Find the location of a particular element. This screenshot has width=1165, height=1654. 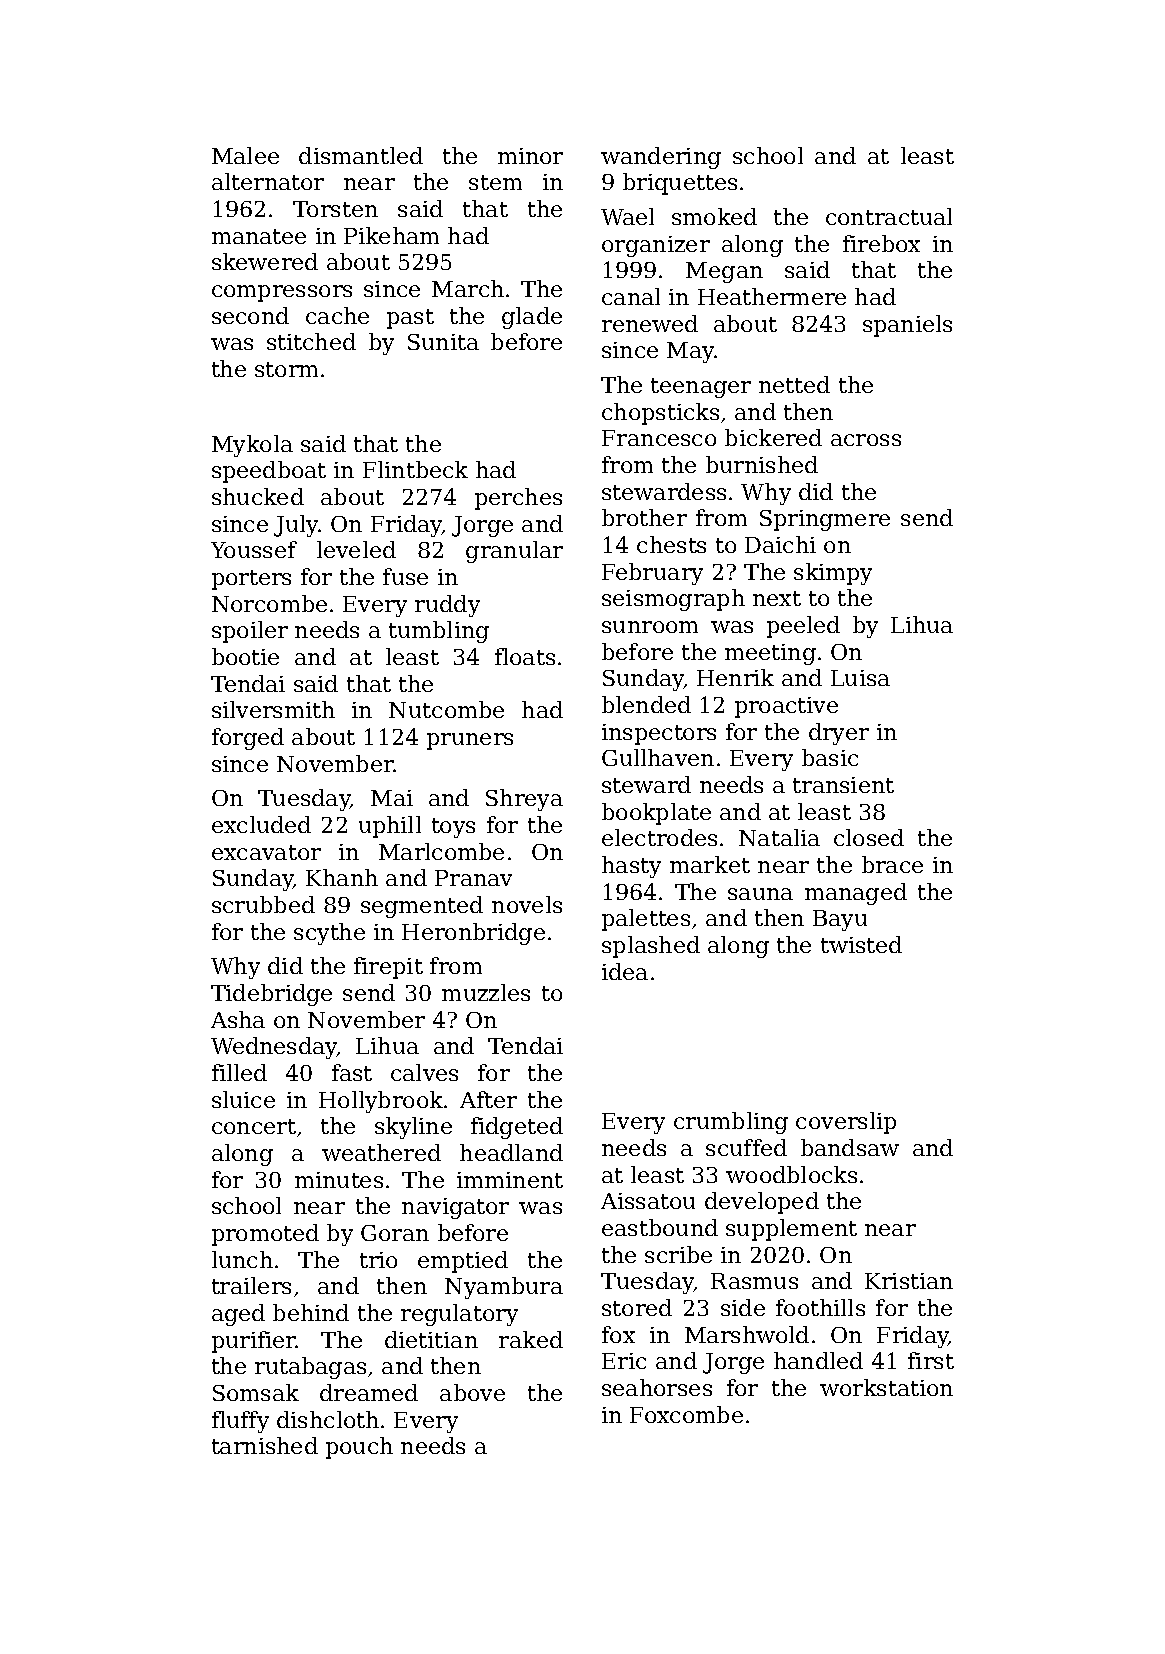

manatee is located at coordinates (259, 236).
